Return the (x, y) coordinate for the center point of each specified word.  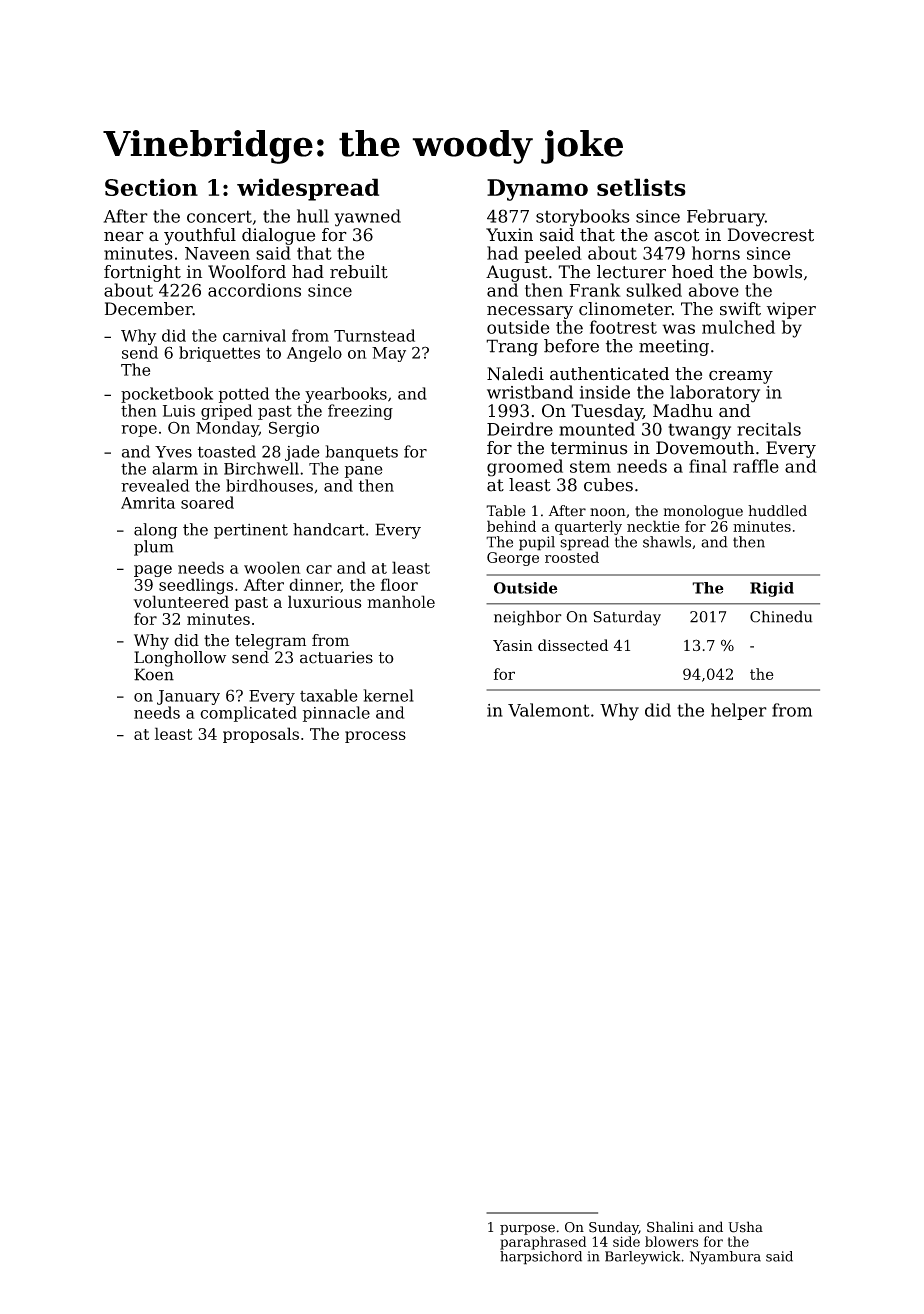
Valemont (549, 710)
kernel (388, 695)
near (124, 236)
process (375, 737)
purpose (527, 1229)
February (726, 218)
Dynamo (537, 190)
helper (739, 711)
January (188, 697)
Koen (154, 674)
